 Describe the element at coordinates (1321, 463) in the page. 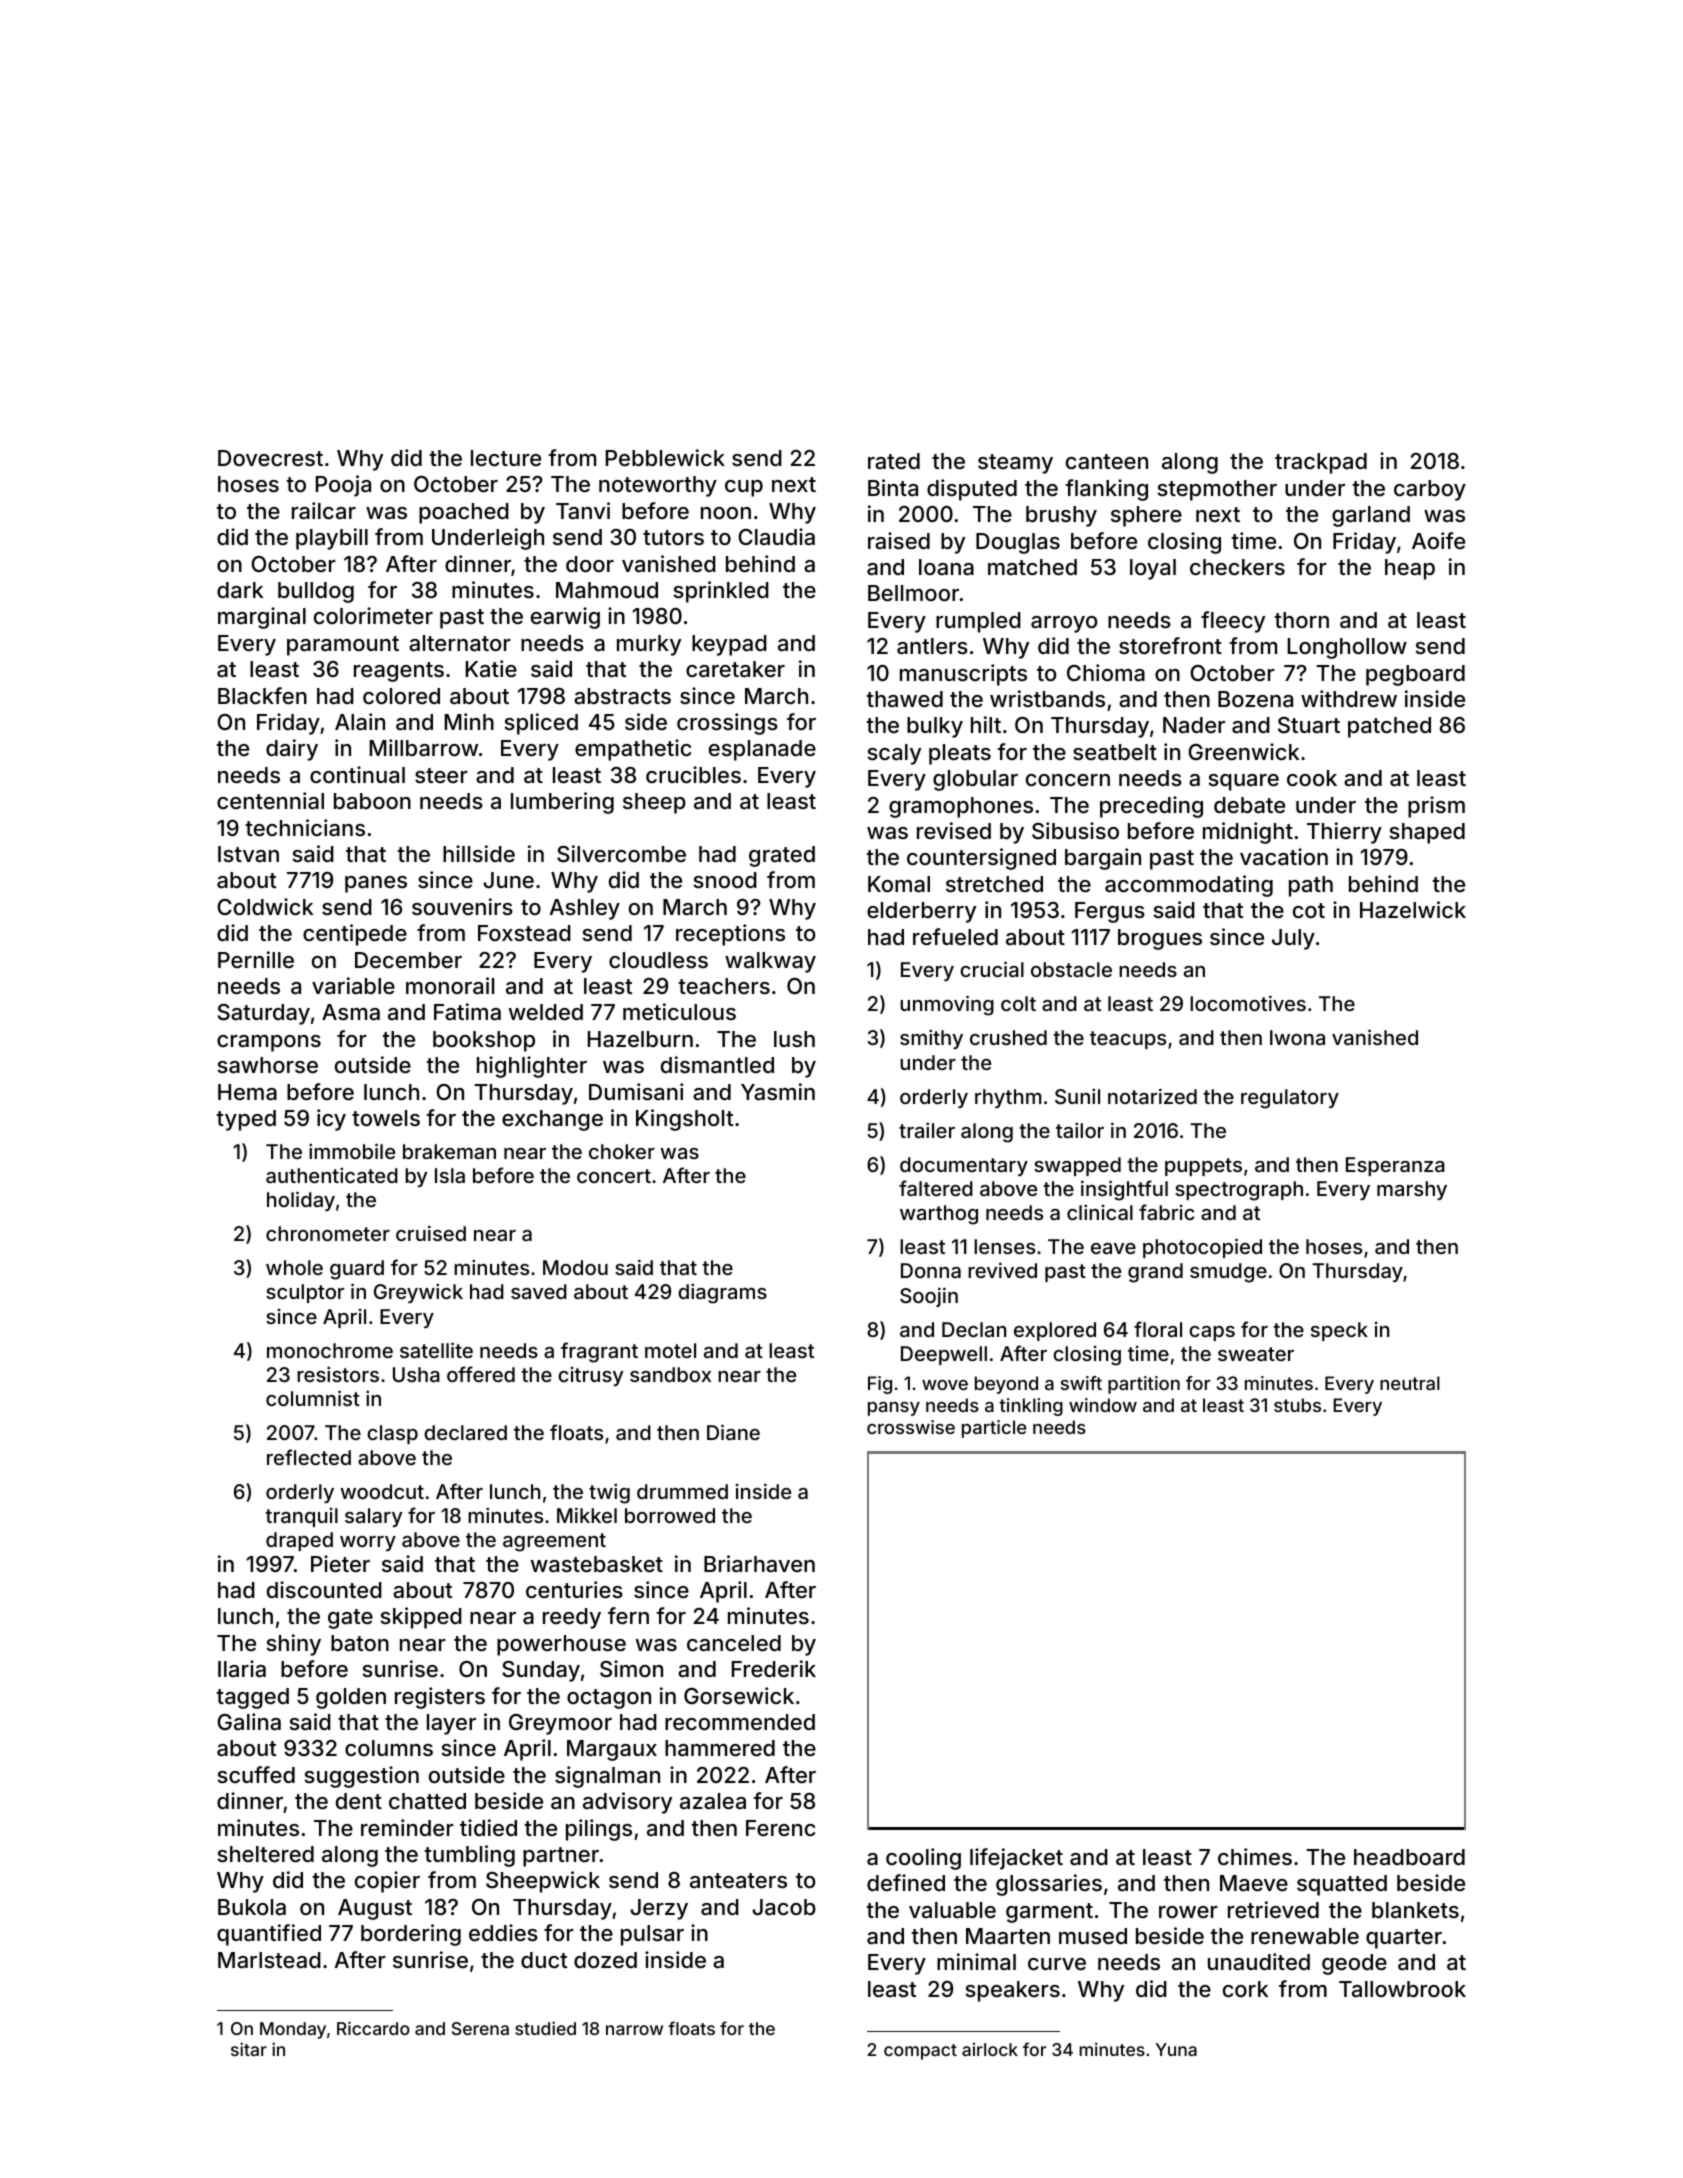

I see `trackpad` at that location.
